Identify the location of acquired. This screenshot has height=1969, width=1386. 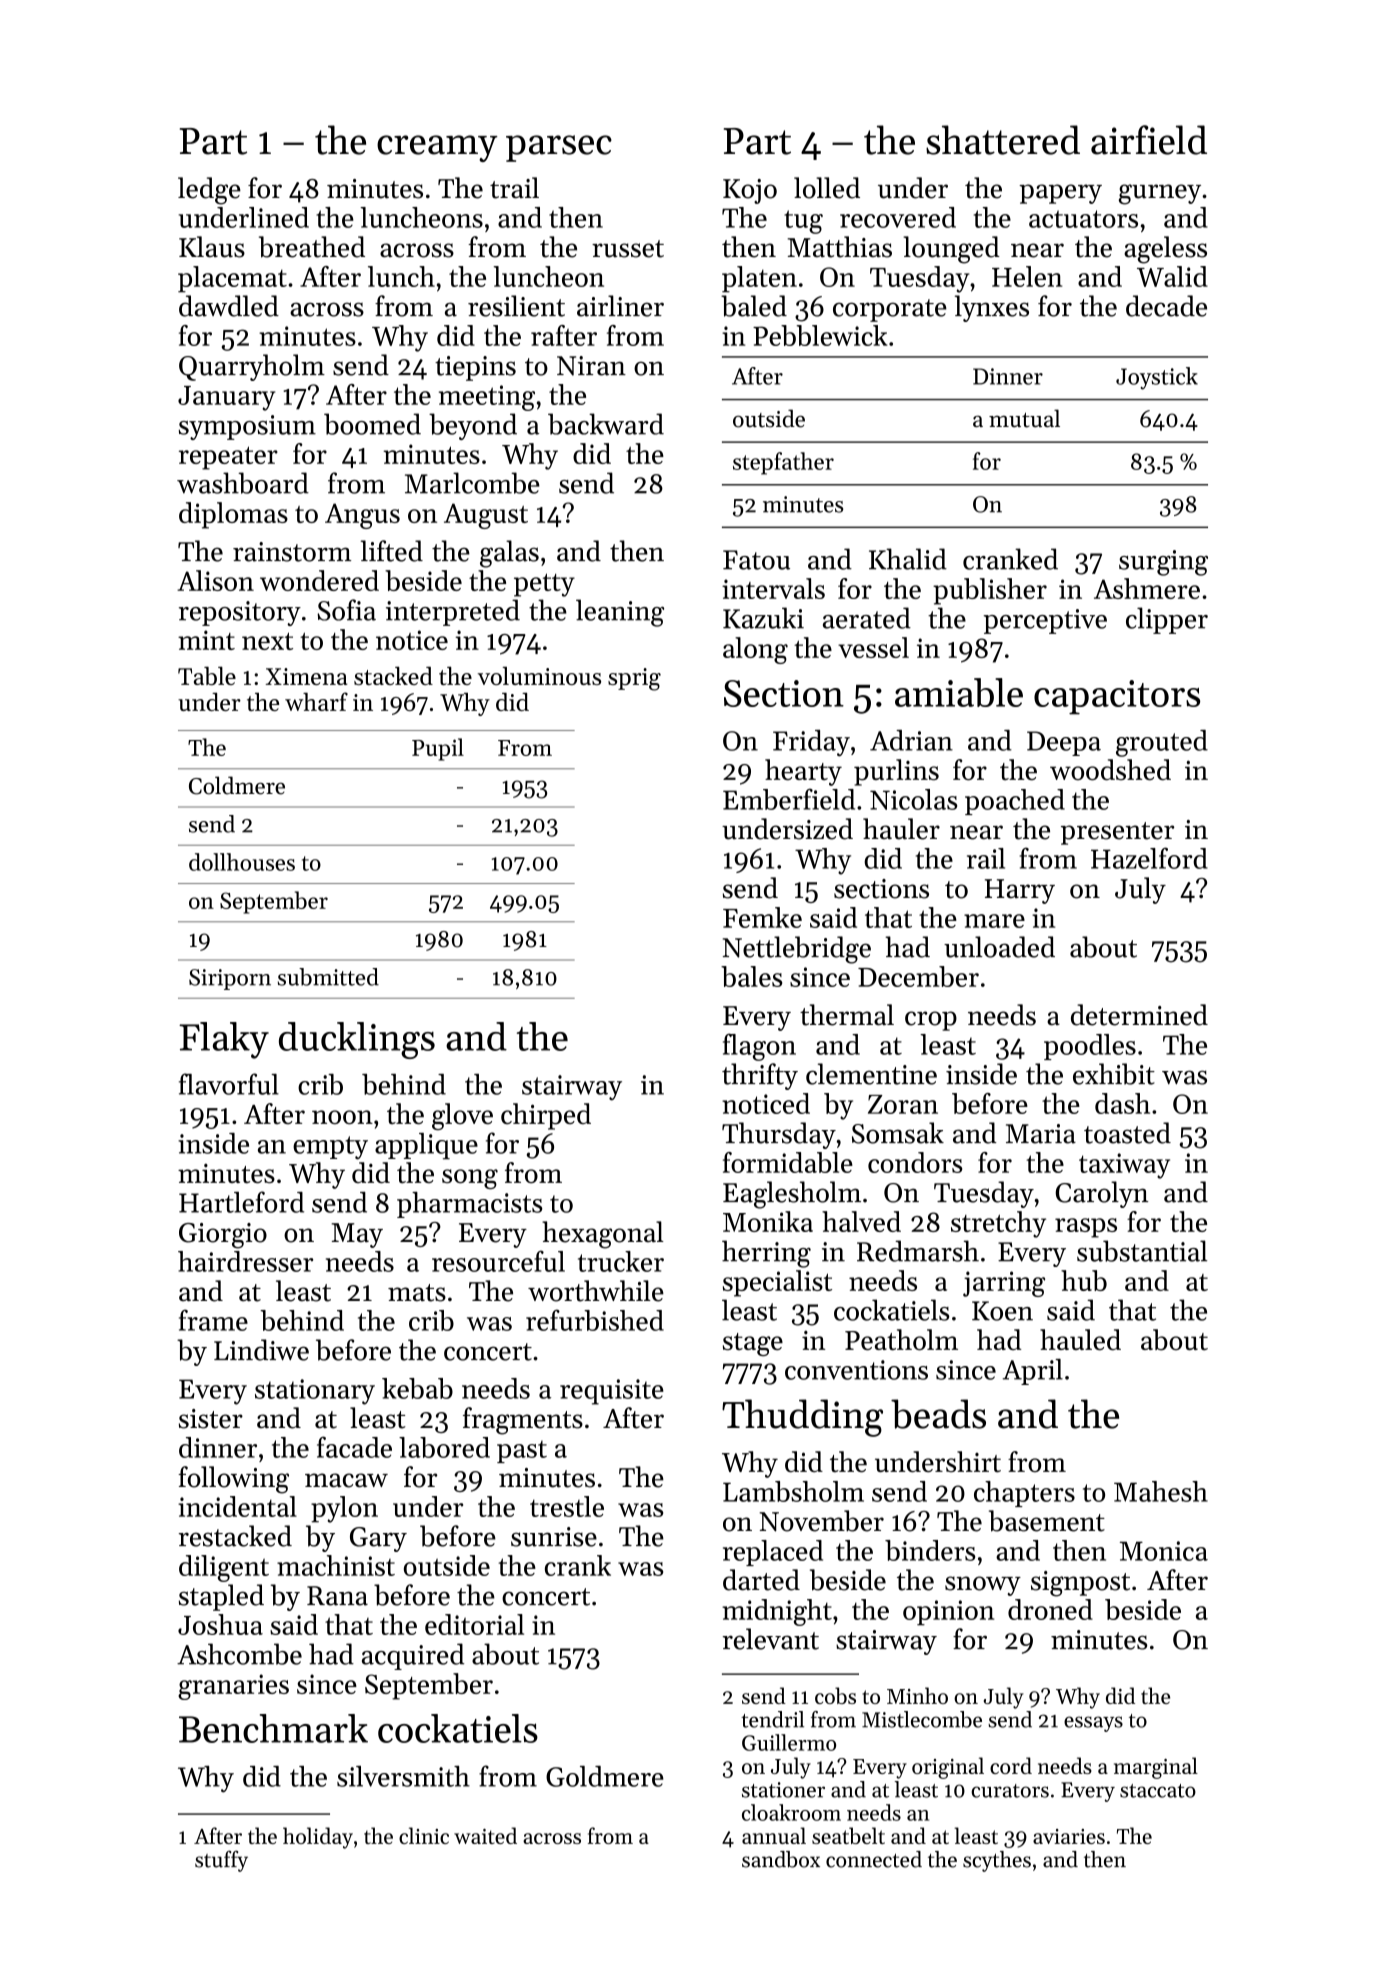
(413, 1656).
